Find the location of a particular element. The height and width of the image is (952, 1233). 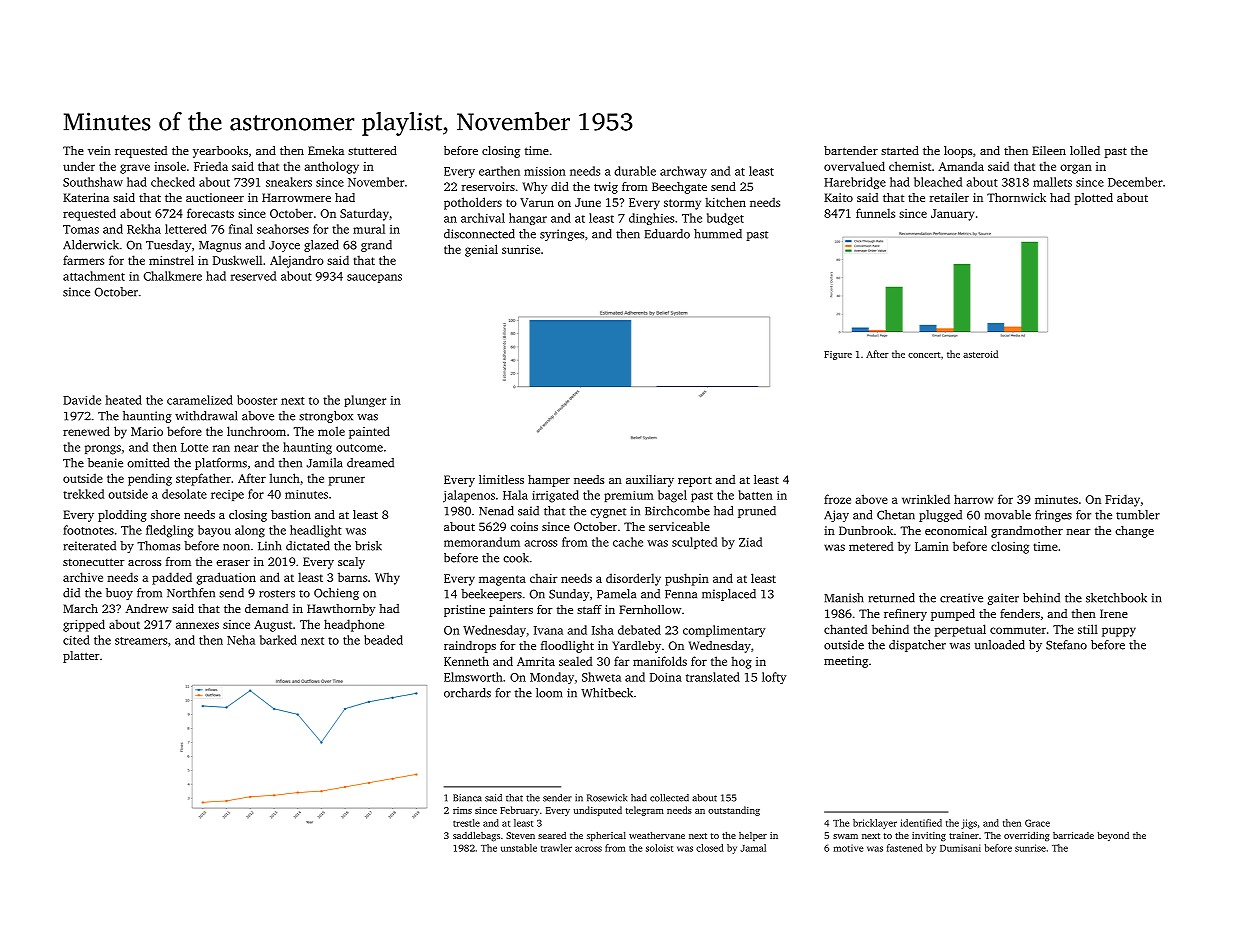

vein is located at coordinates (99, 150).
